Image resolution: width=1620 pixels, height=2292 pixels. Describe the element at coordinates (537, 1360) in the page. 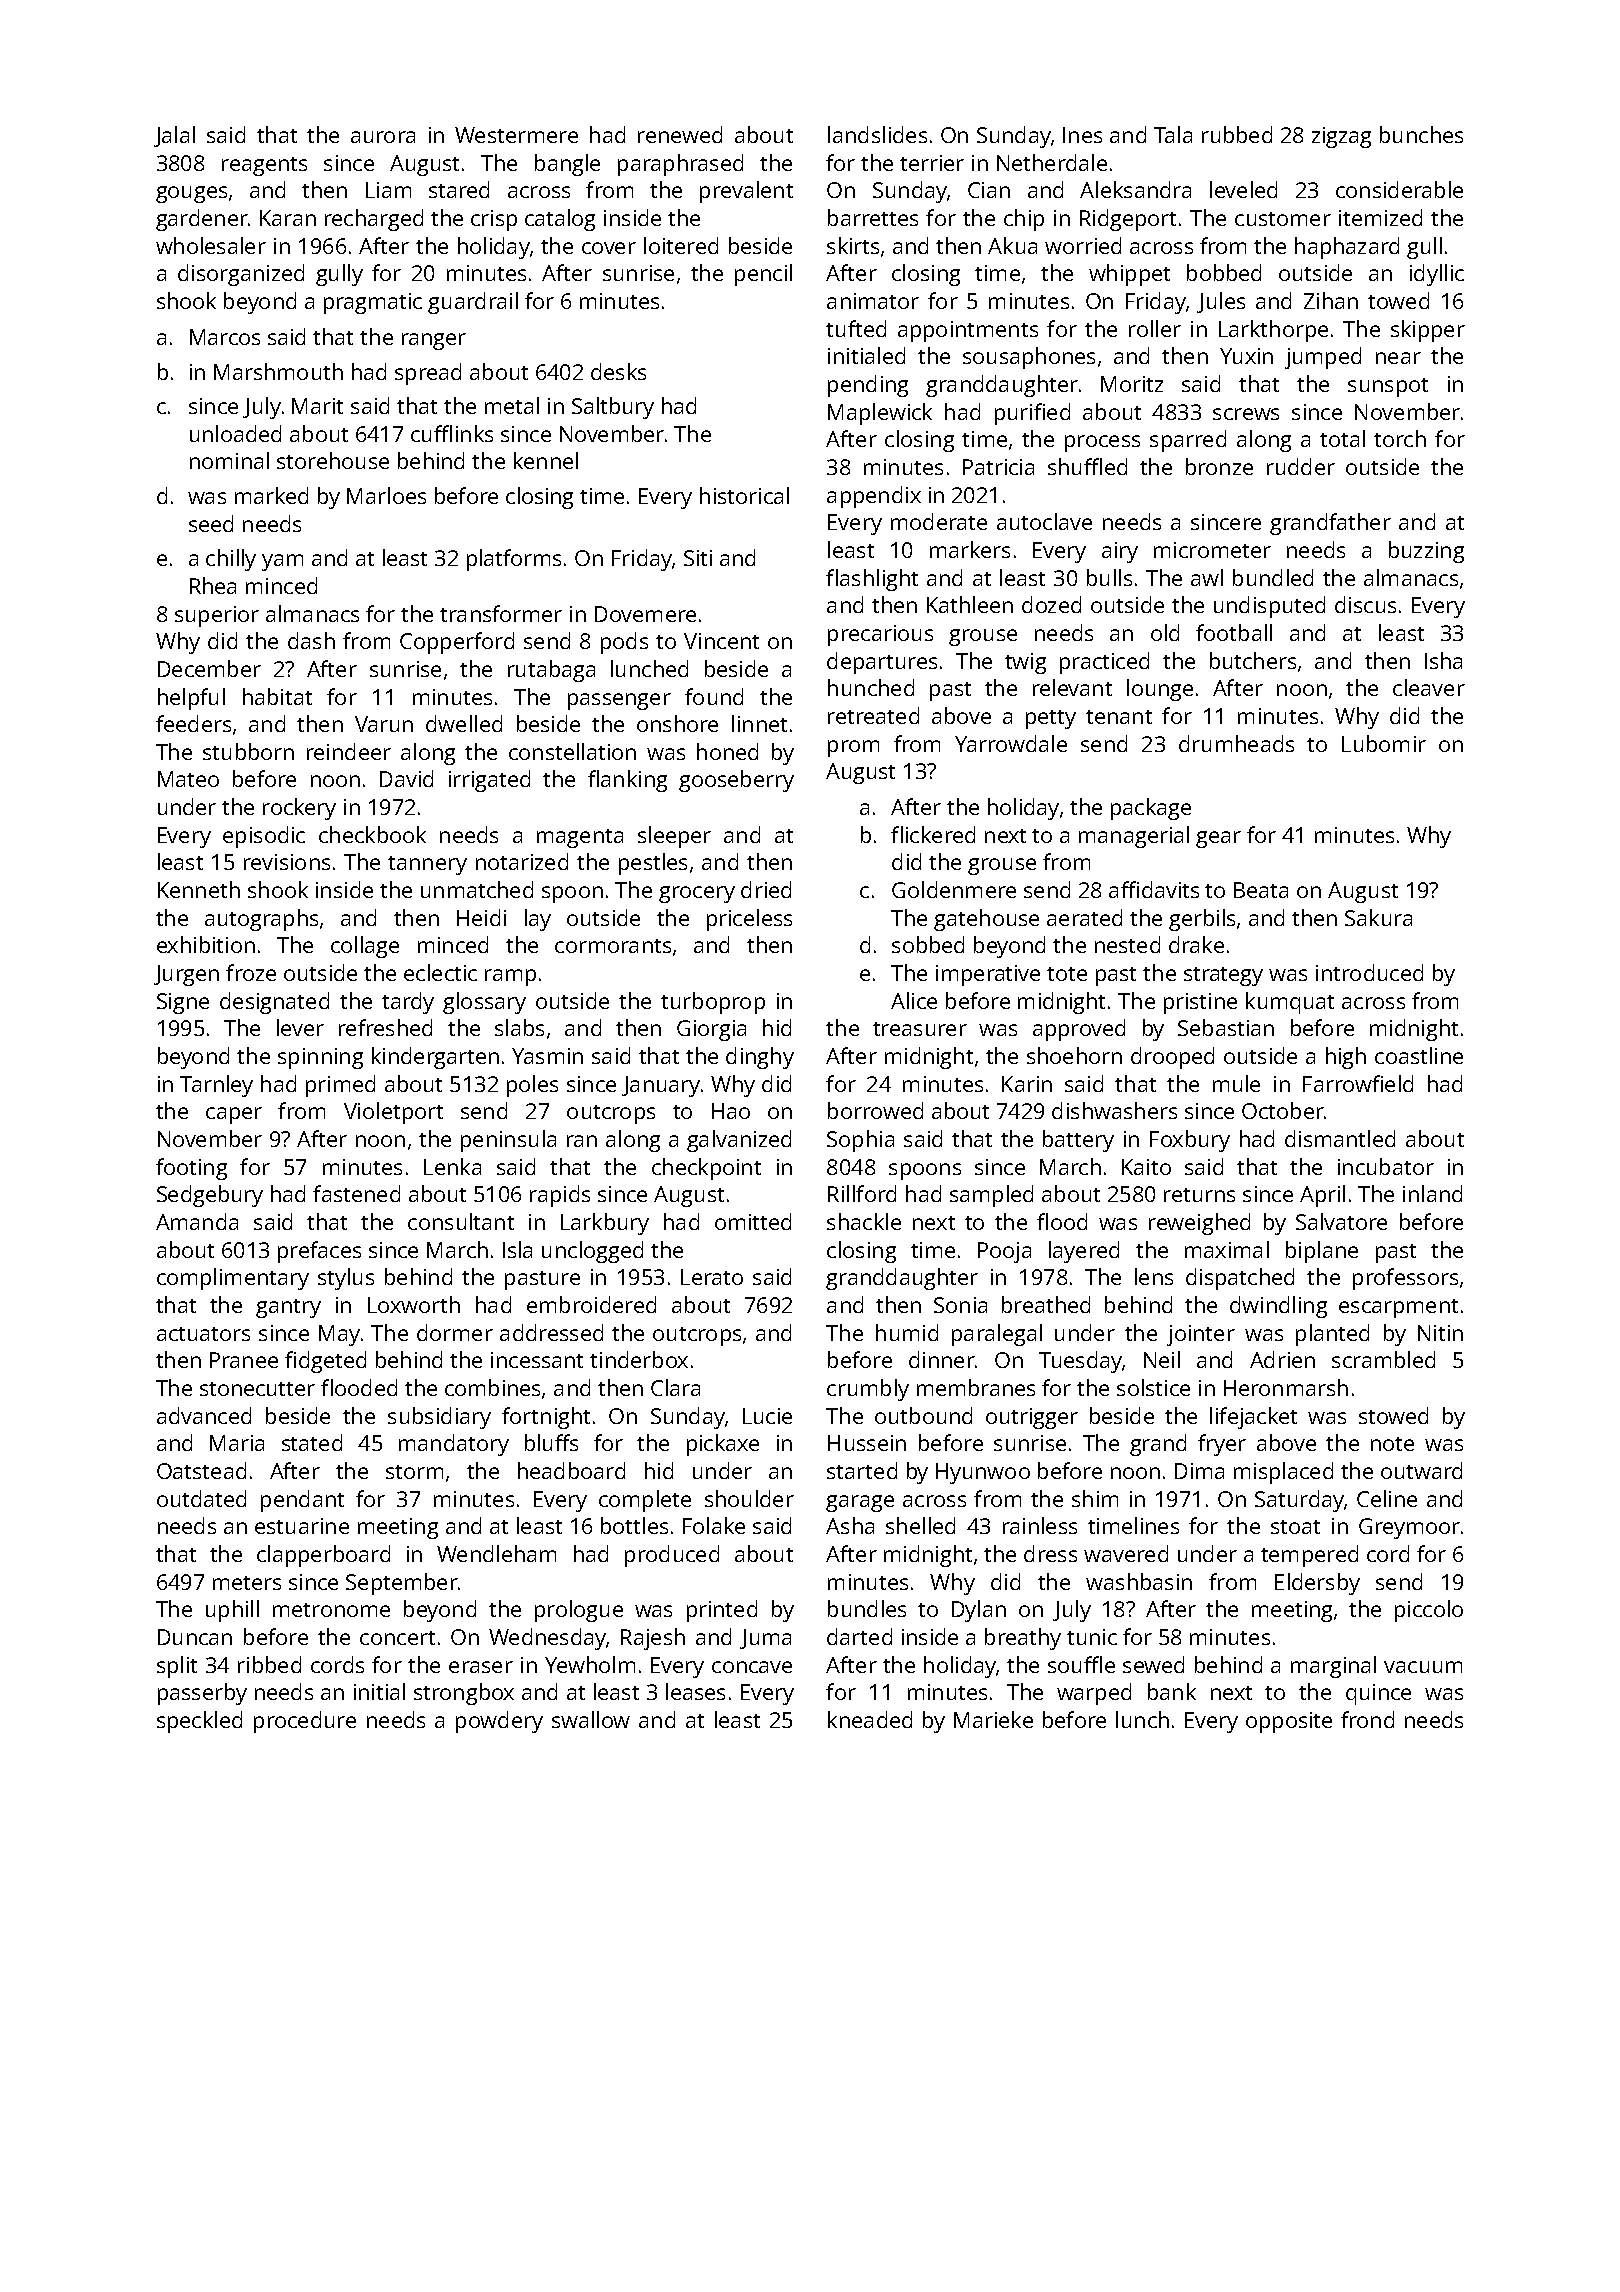

I see `incessant` at that location.
